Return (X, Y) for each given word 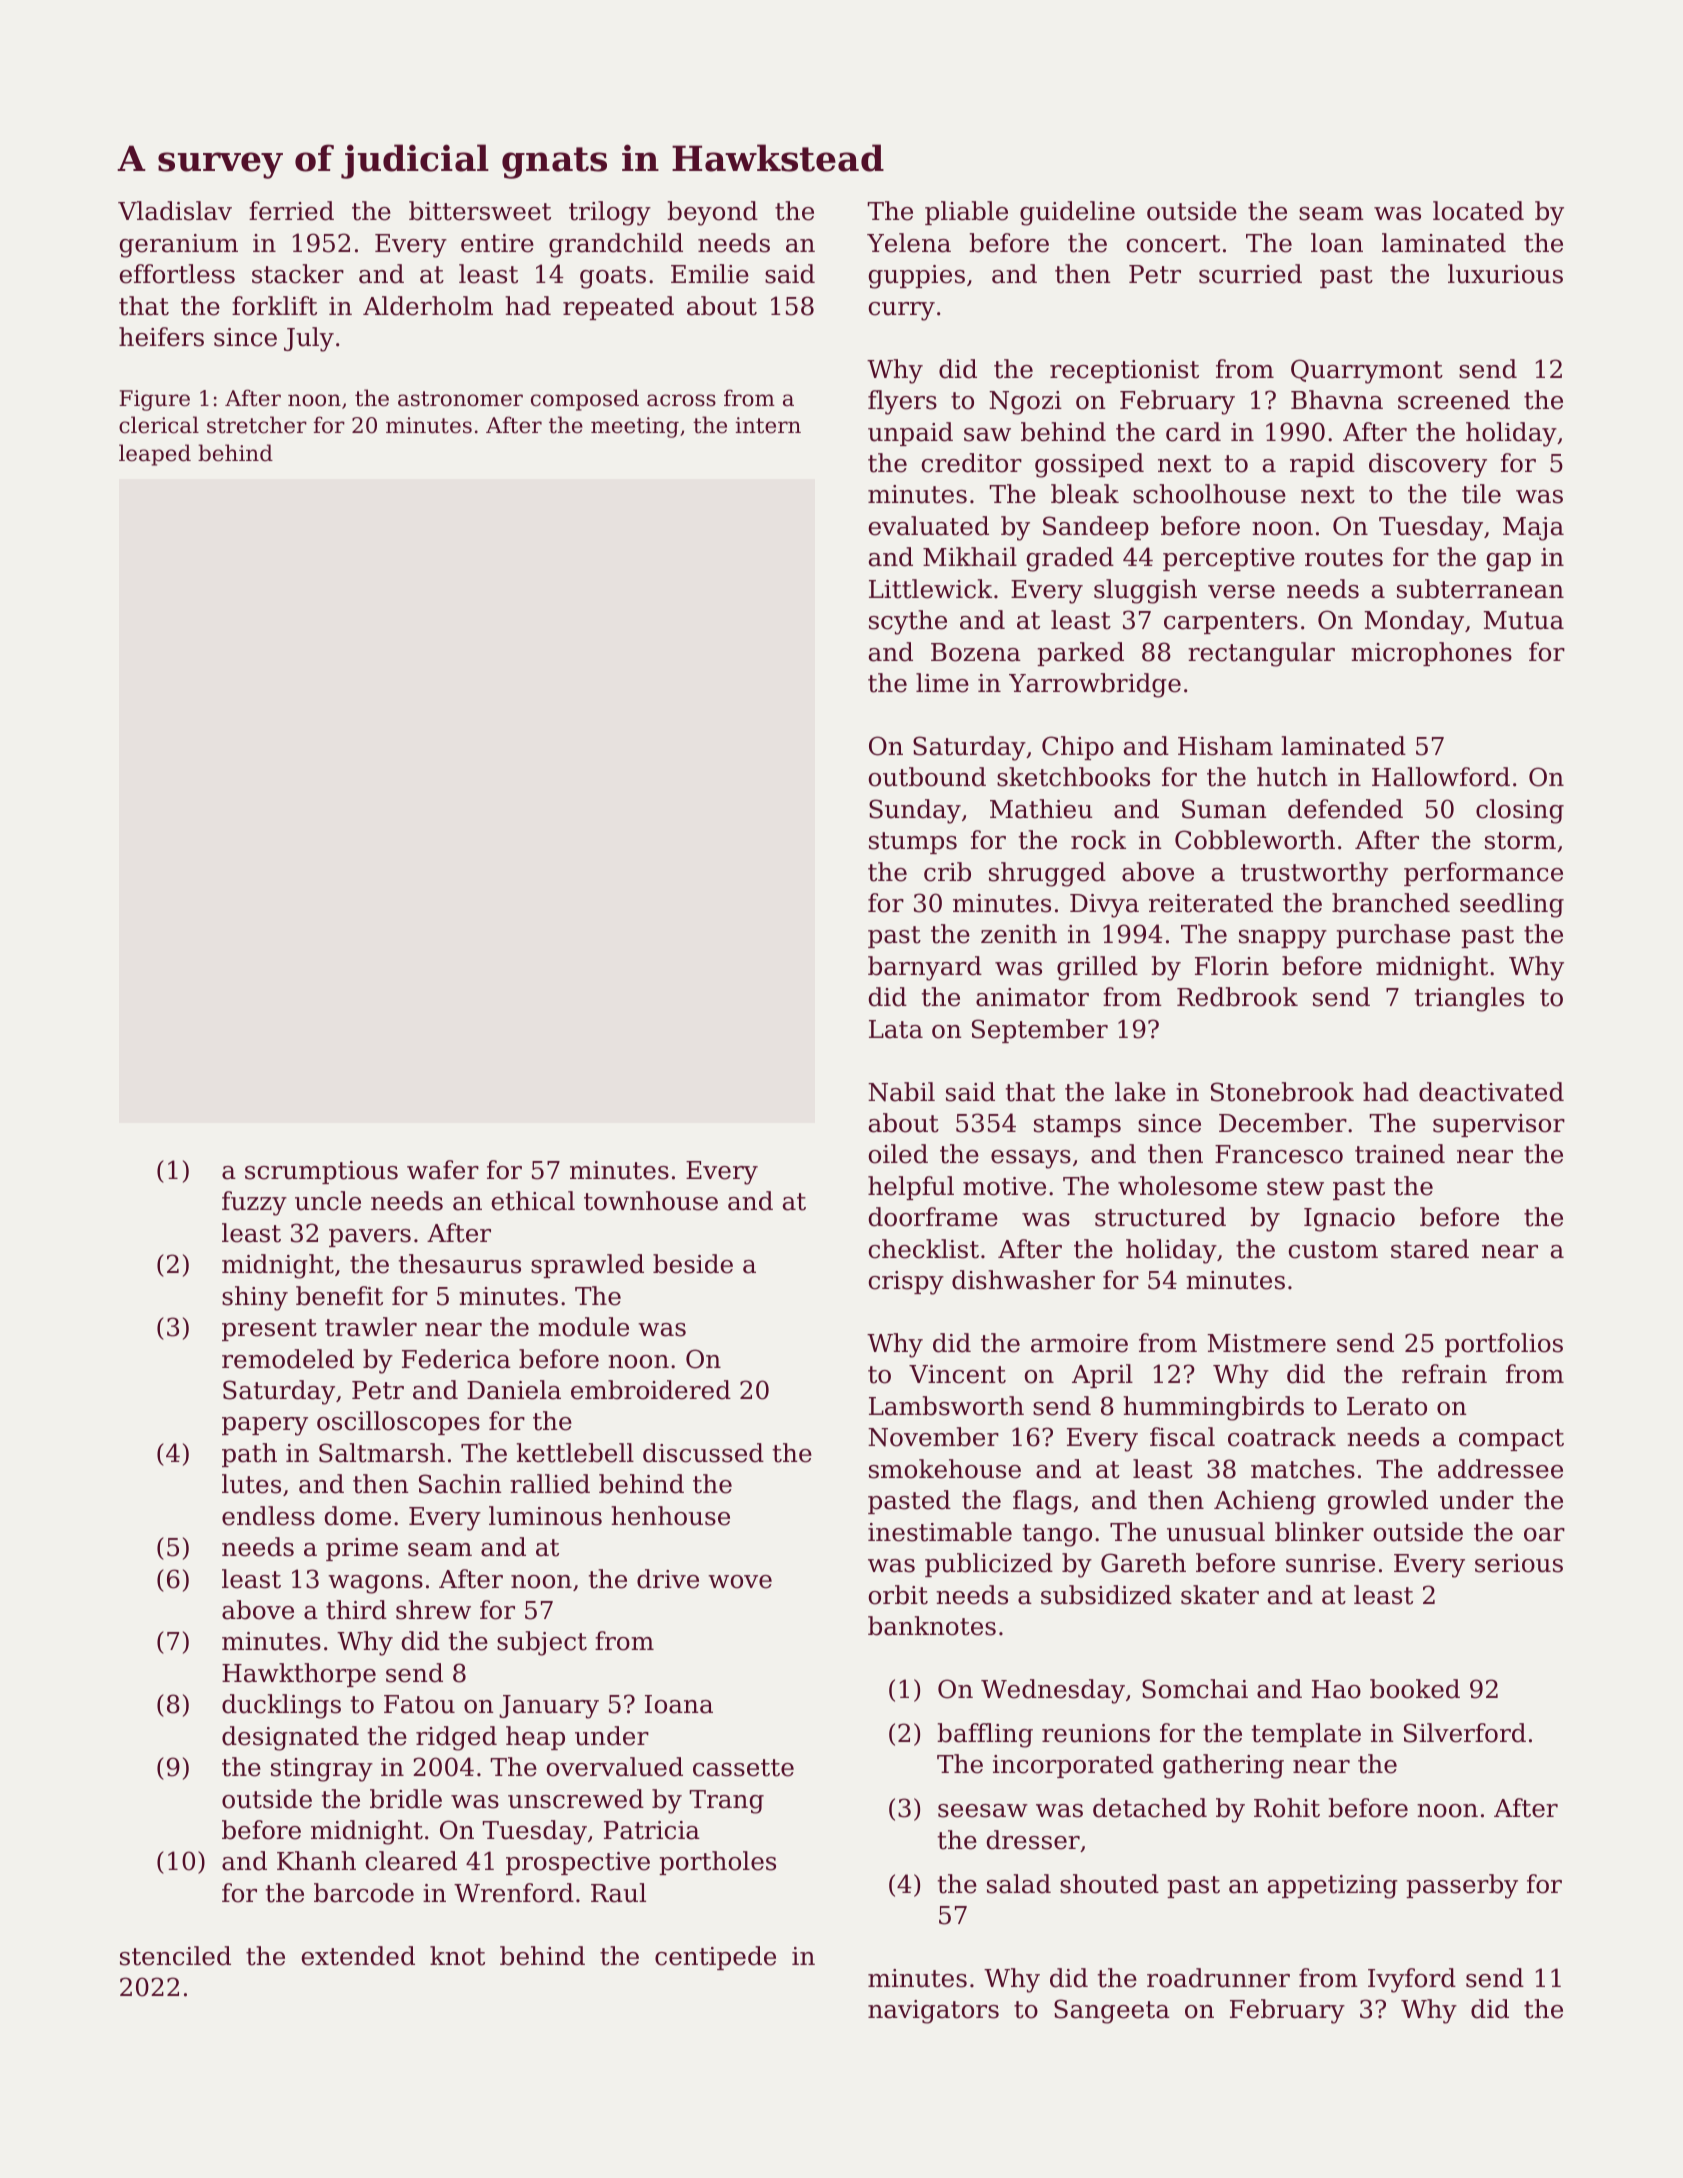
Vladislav (175, 211)
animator (1032, 997)
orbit (898, 1595)
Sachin (460, 1484)
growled (1378, 1502)
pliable (966, 213)
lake (1140, 1092)
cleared (411, 1861)
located (1478, 211)
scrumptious (321, 1172)
